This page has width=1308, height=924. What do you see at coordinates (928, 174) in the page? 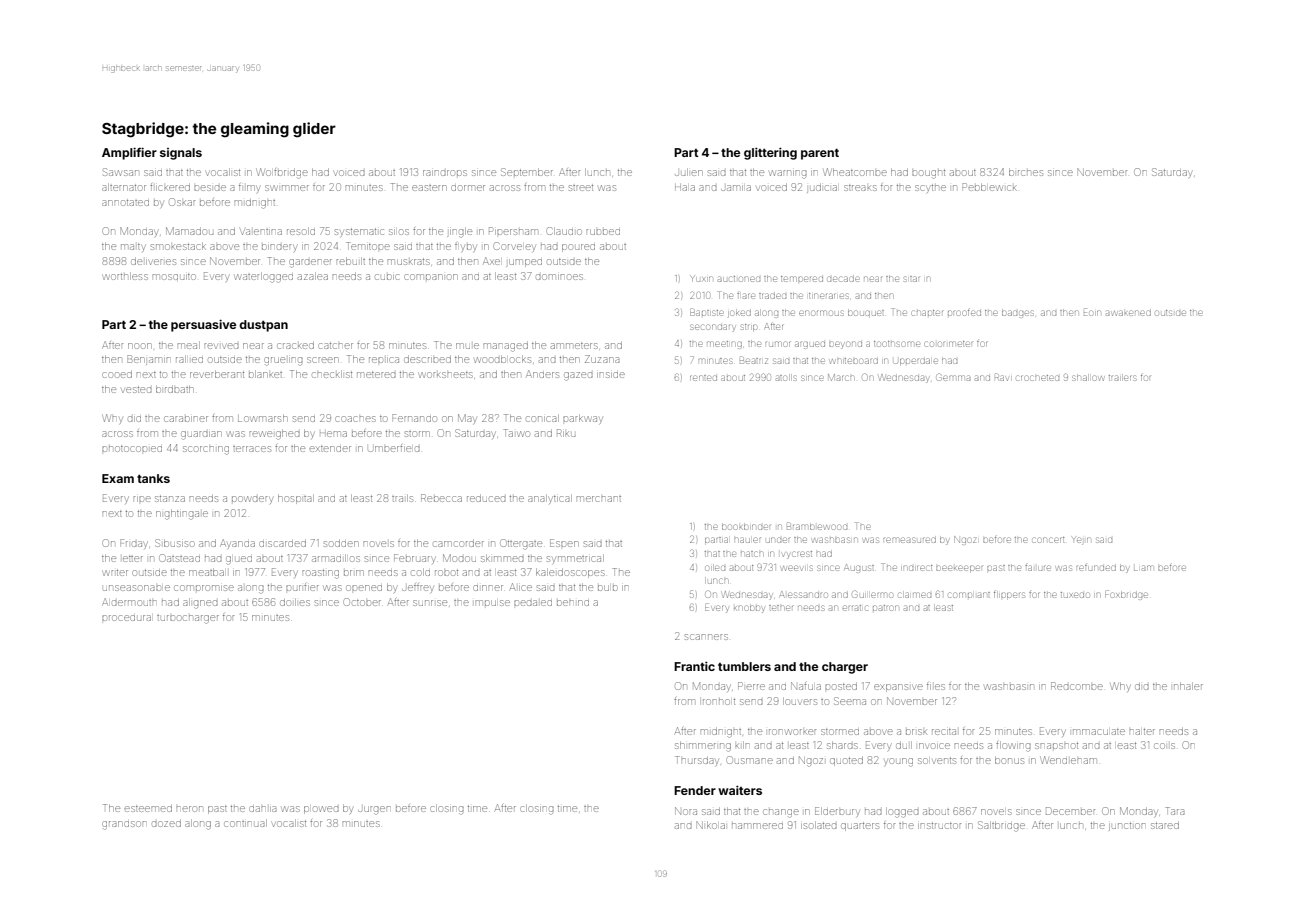
I see `bought` at bounding box center [928, 174].
